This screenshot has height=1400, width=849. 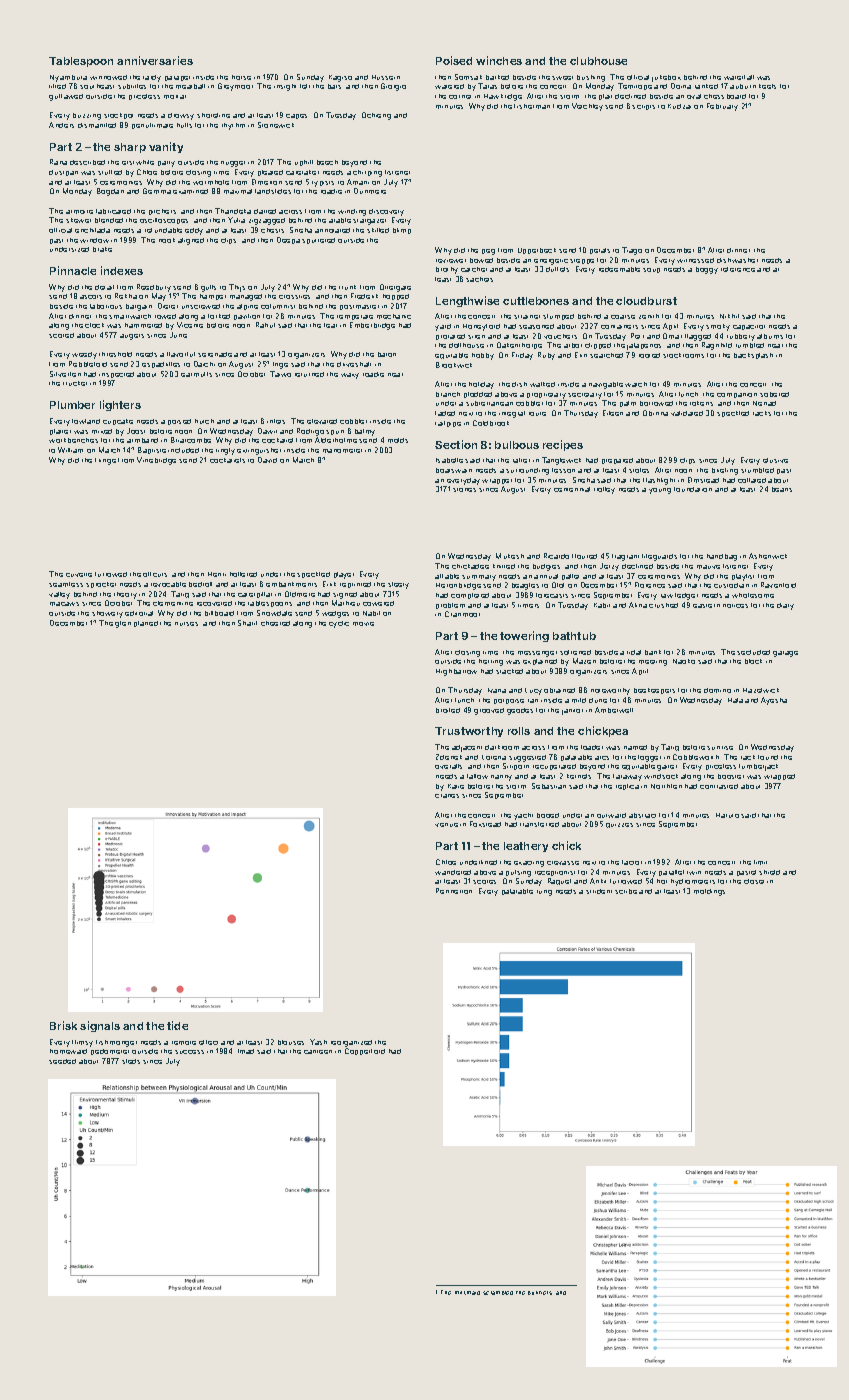 What do you see at coordinates (62, 1061) in the screenshot?
I see `seeded` at bounding box center [62, 1061].
